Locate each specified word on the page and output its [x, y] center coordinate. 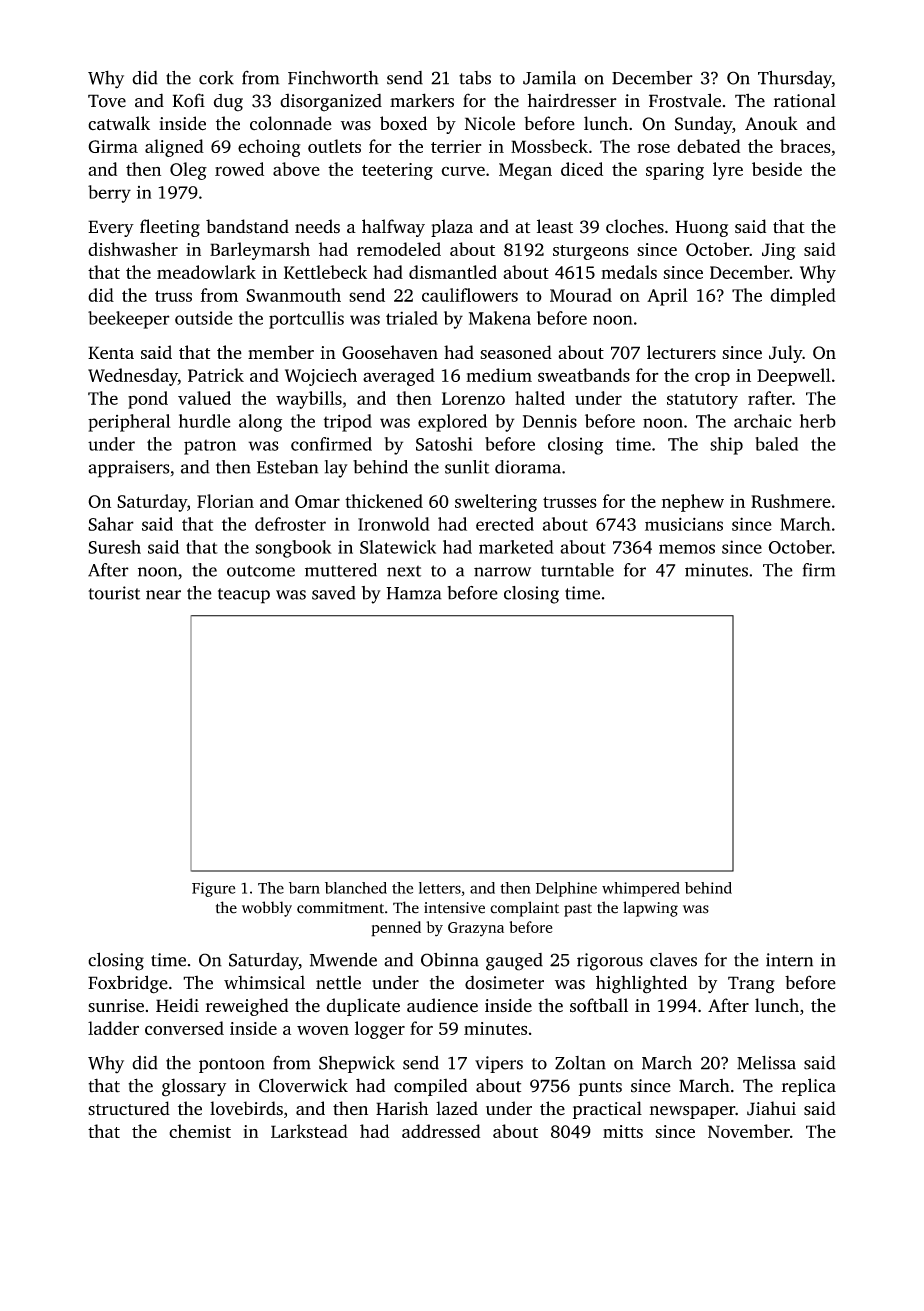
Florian [225, 501]
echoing [269, 148]
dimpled [803, 297]
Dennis [550, 421]
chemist [200, 1131]
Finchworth [333, 78]
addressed [441, 1131]
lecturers [681, 352]
